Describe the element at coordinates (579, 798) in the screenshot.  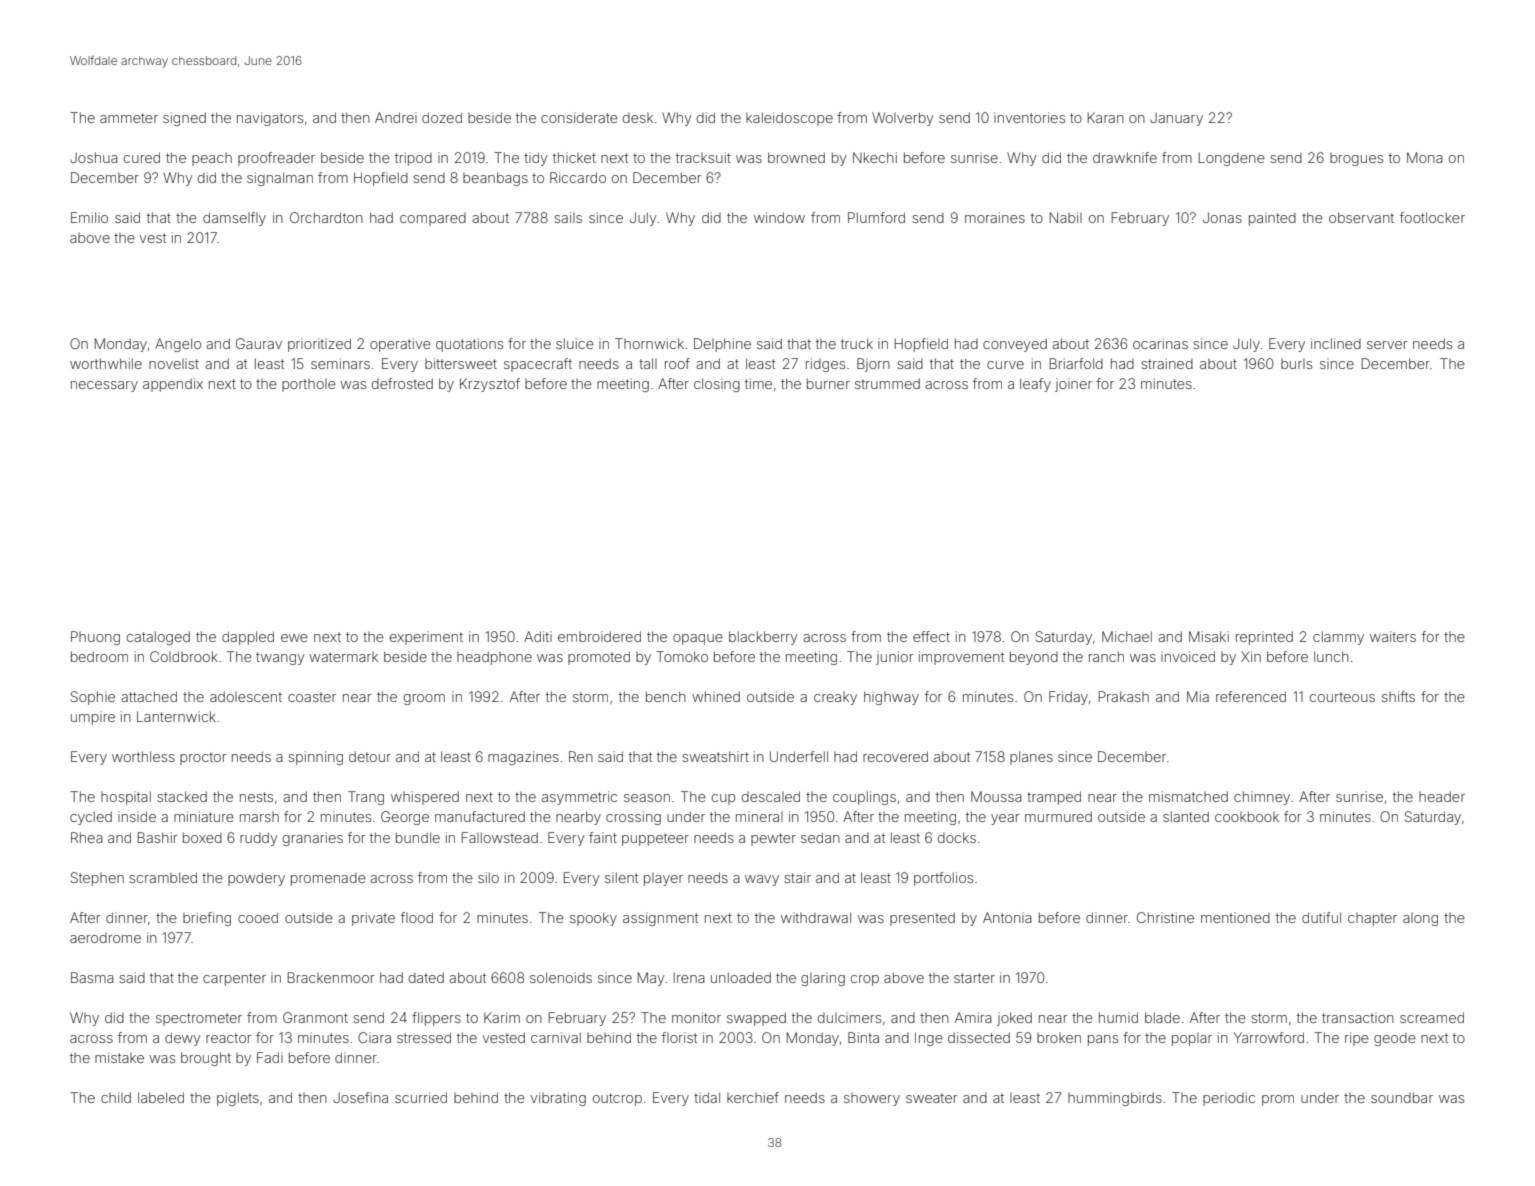
I see `asymmetric` at that location.
